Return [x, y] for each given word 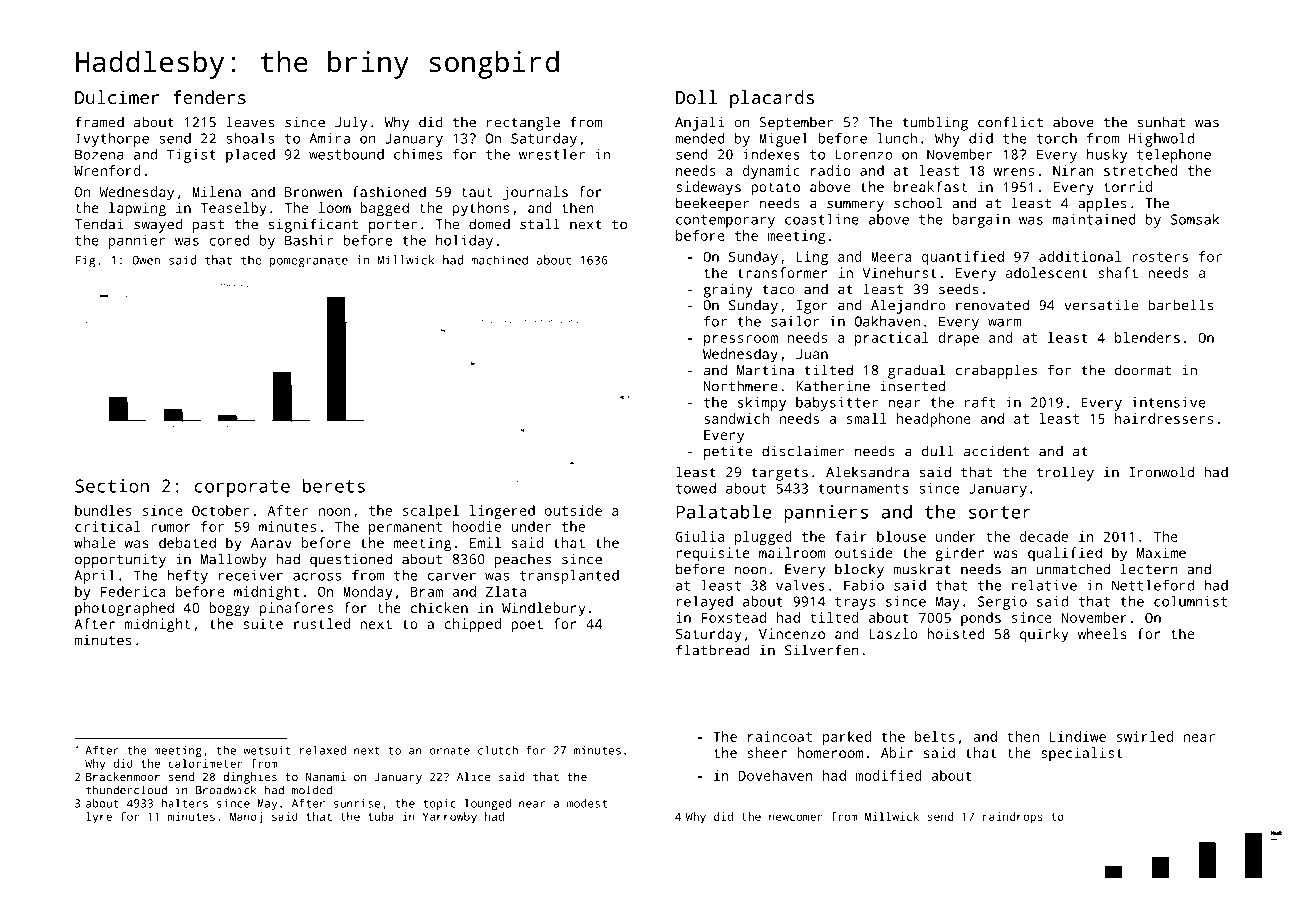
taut [476, 192]
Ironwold [1161, 472]
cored [229, 240]
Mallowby [234, 560]
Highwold [1161, 140]
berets [334, 486]
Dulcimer [117, 97]
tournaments [863, 489]
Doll [696, 97]
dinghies [250, 778]
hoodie [477, 526]
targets [779, 474]
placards [772, 99]
